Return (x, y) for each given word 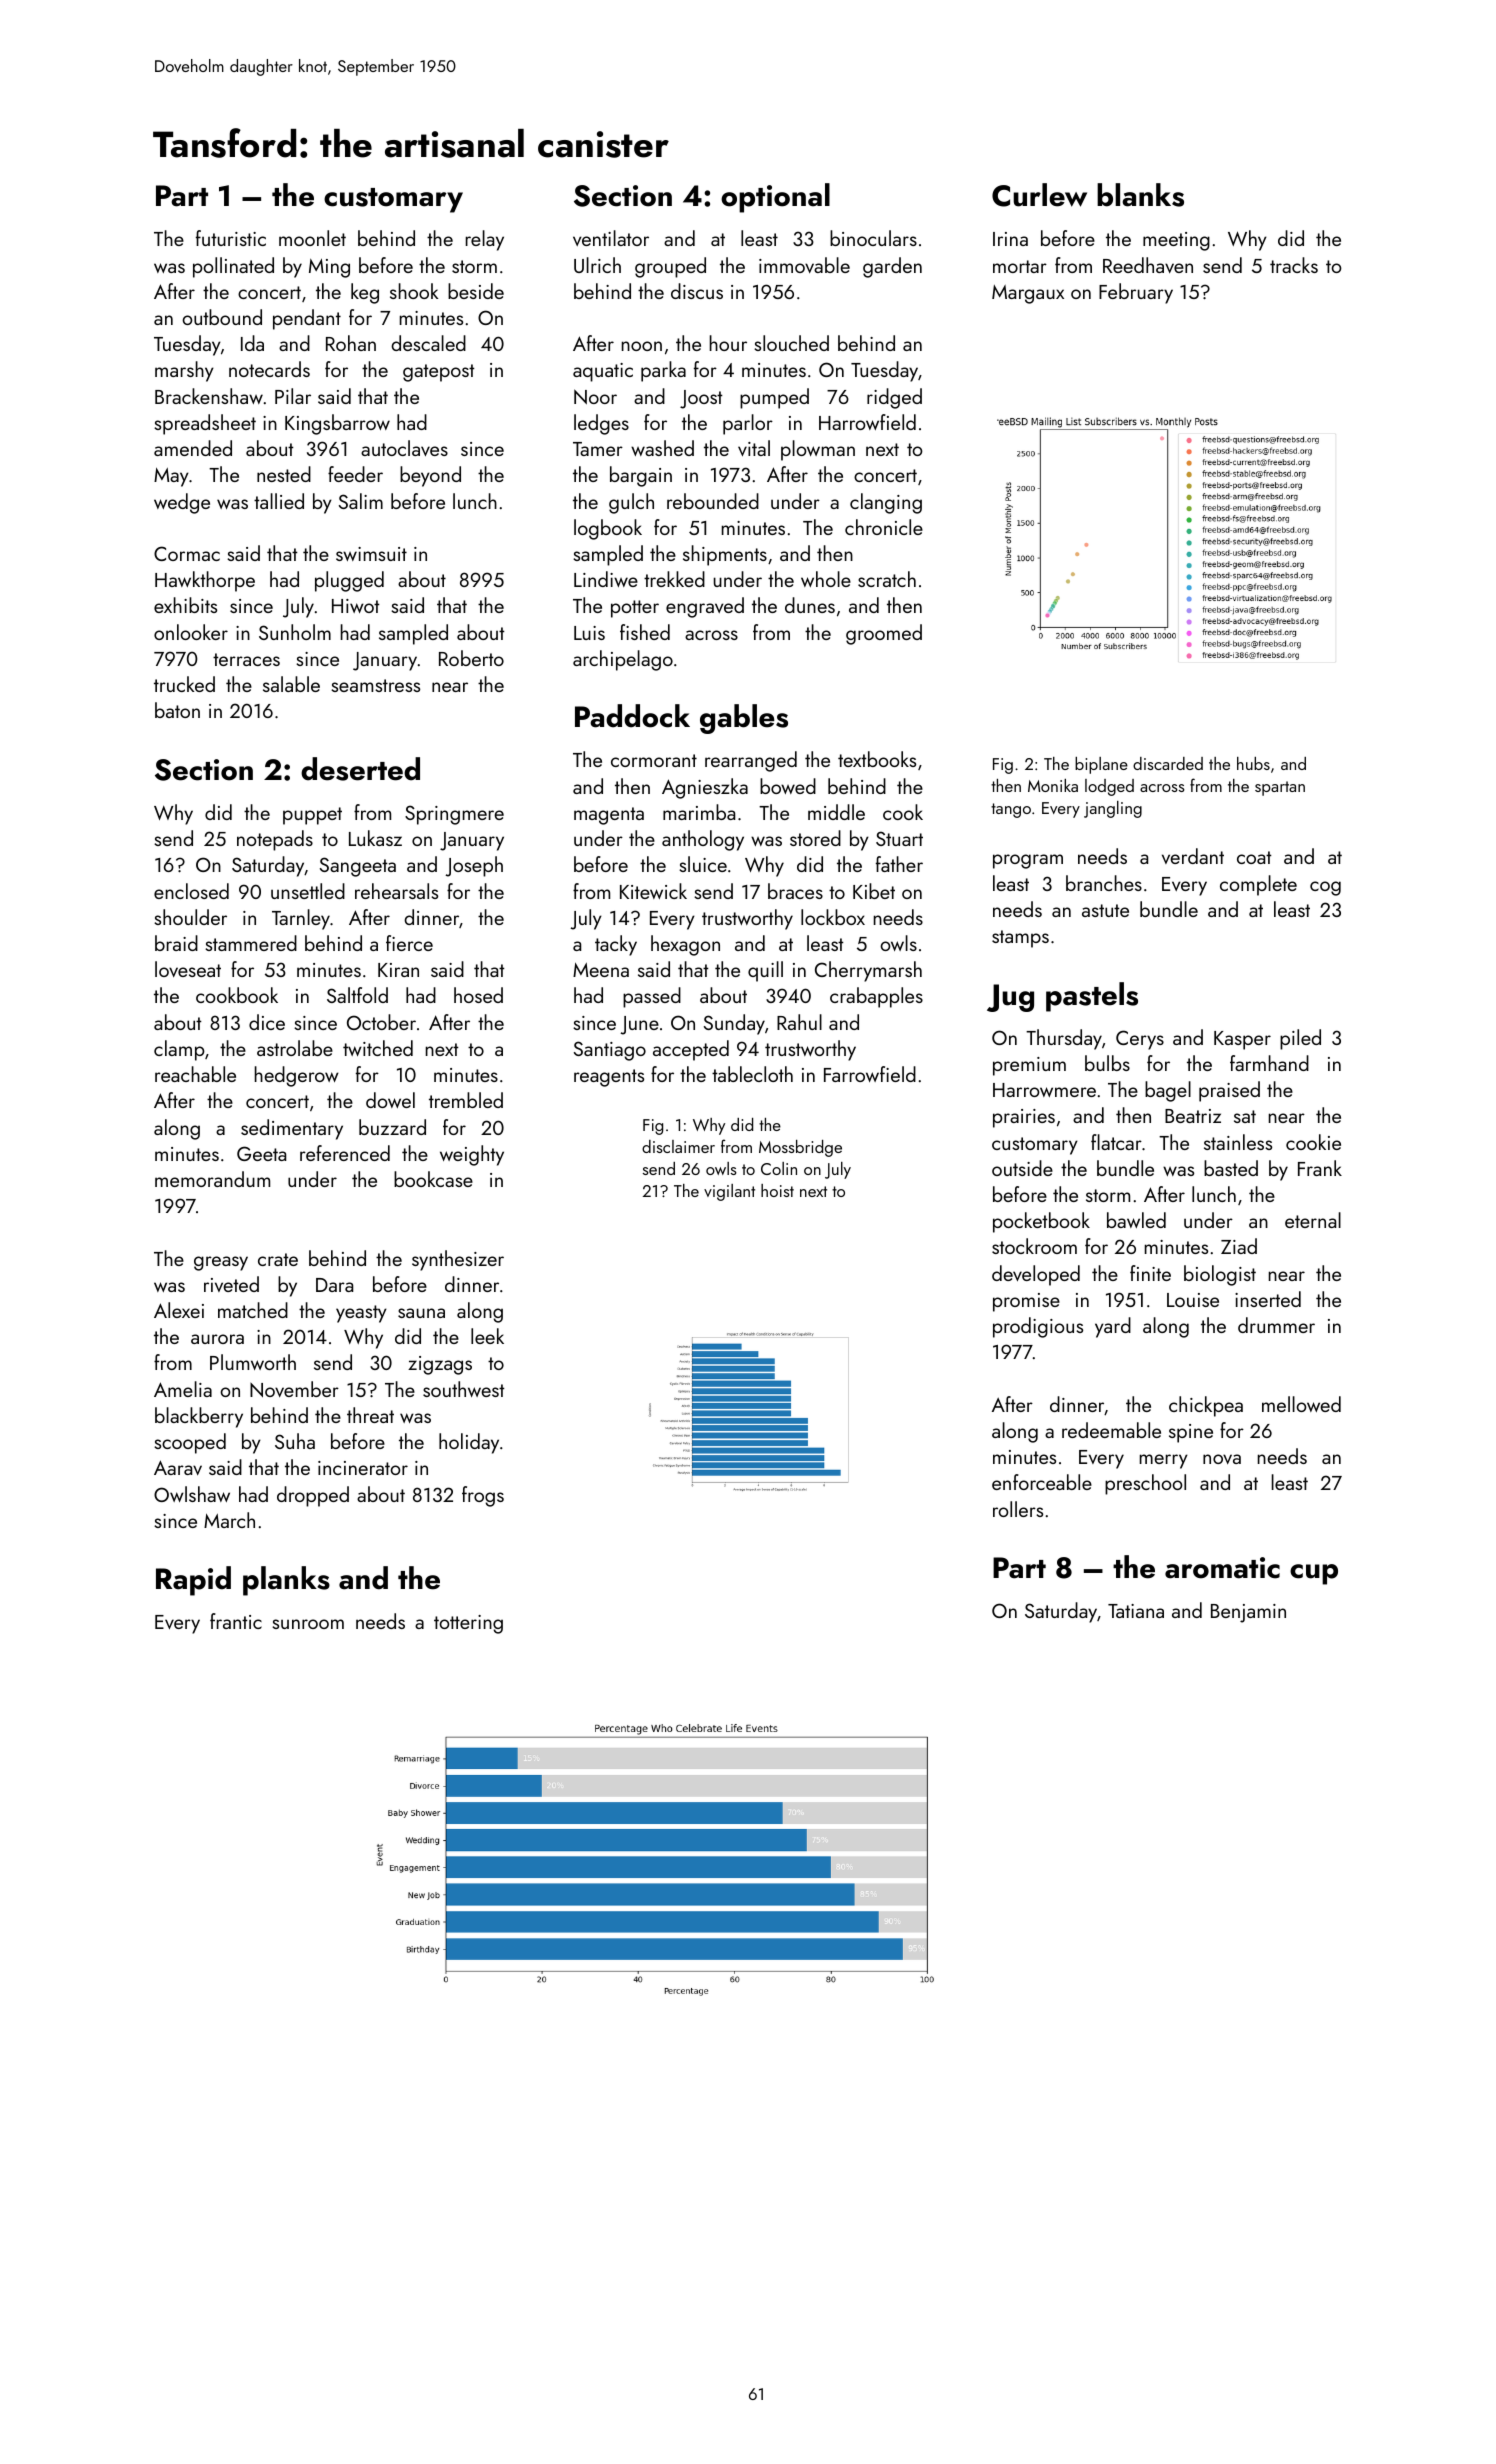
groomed (884, 634)
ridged (894, 398)
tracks (1294, 265)
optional (775, 198)
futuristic (231, 238)
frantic (236, 1621)
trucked (184, 684)
